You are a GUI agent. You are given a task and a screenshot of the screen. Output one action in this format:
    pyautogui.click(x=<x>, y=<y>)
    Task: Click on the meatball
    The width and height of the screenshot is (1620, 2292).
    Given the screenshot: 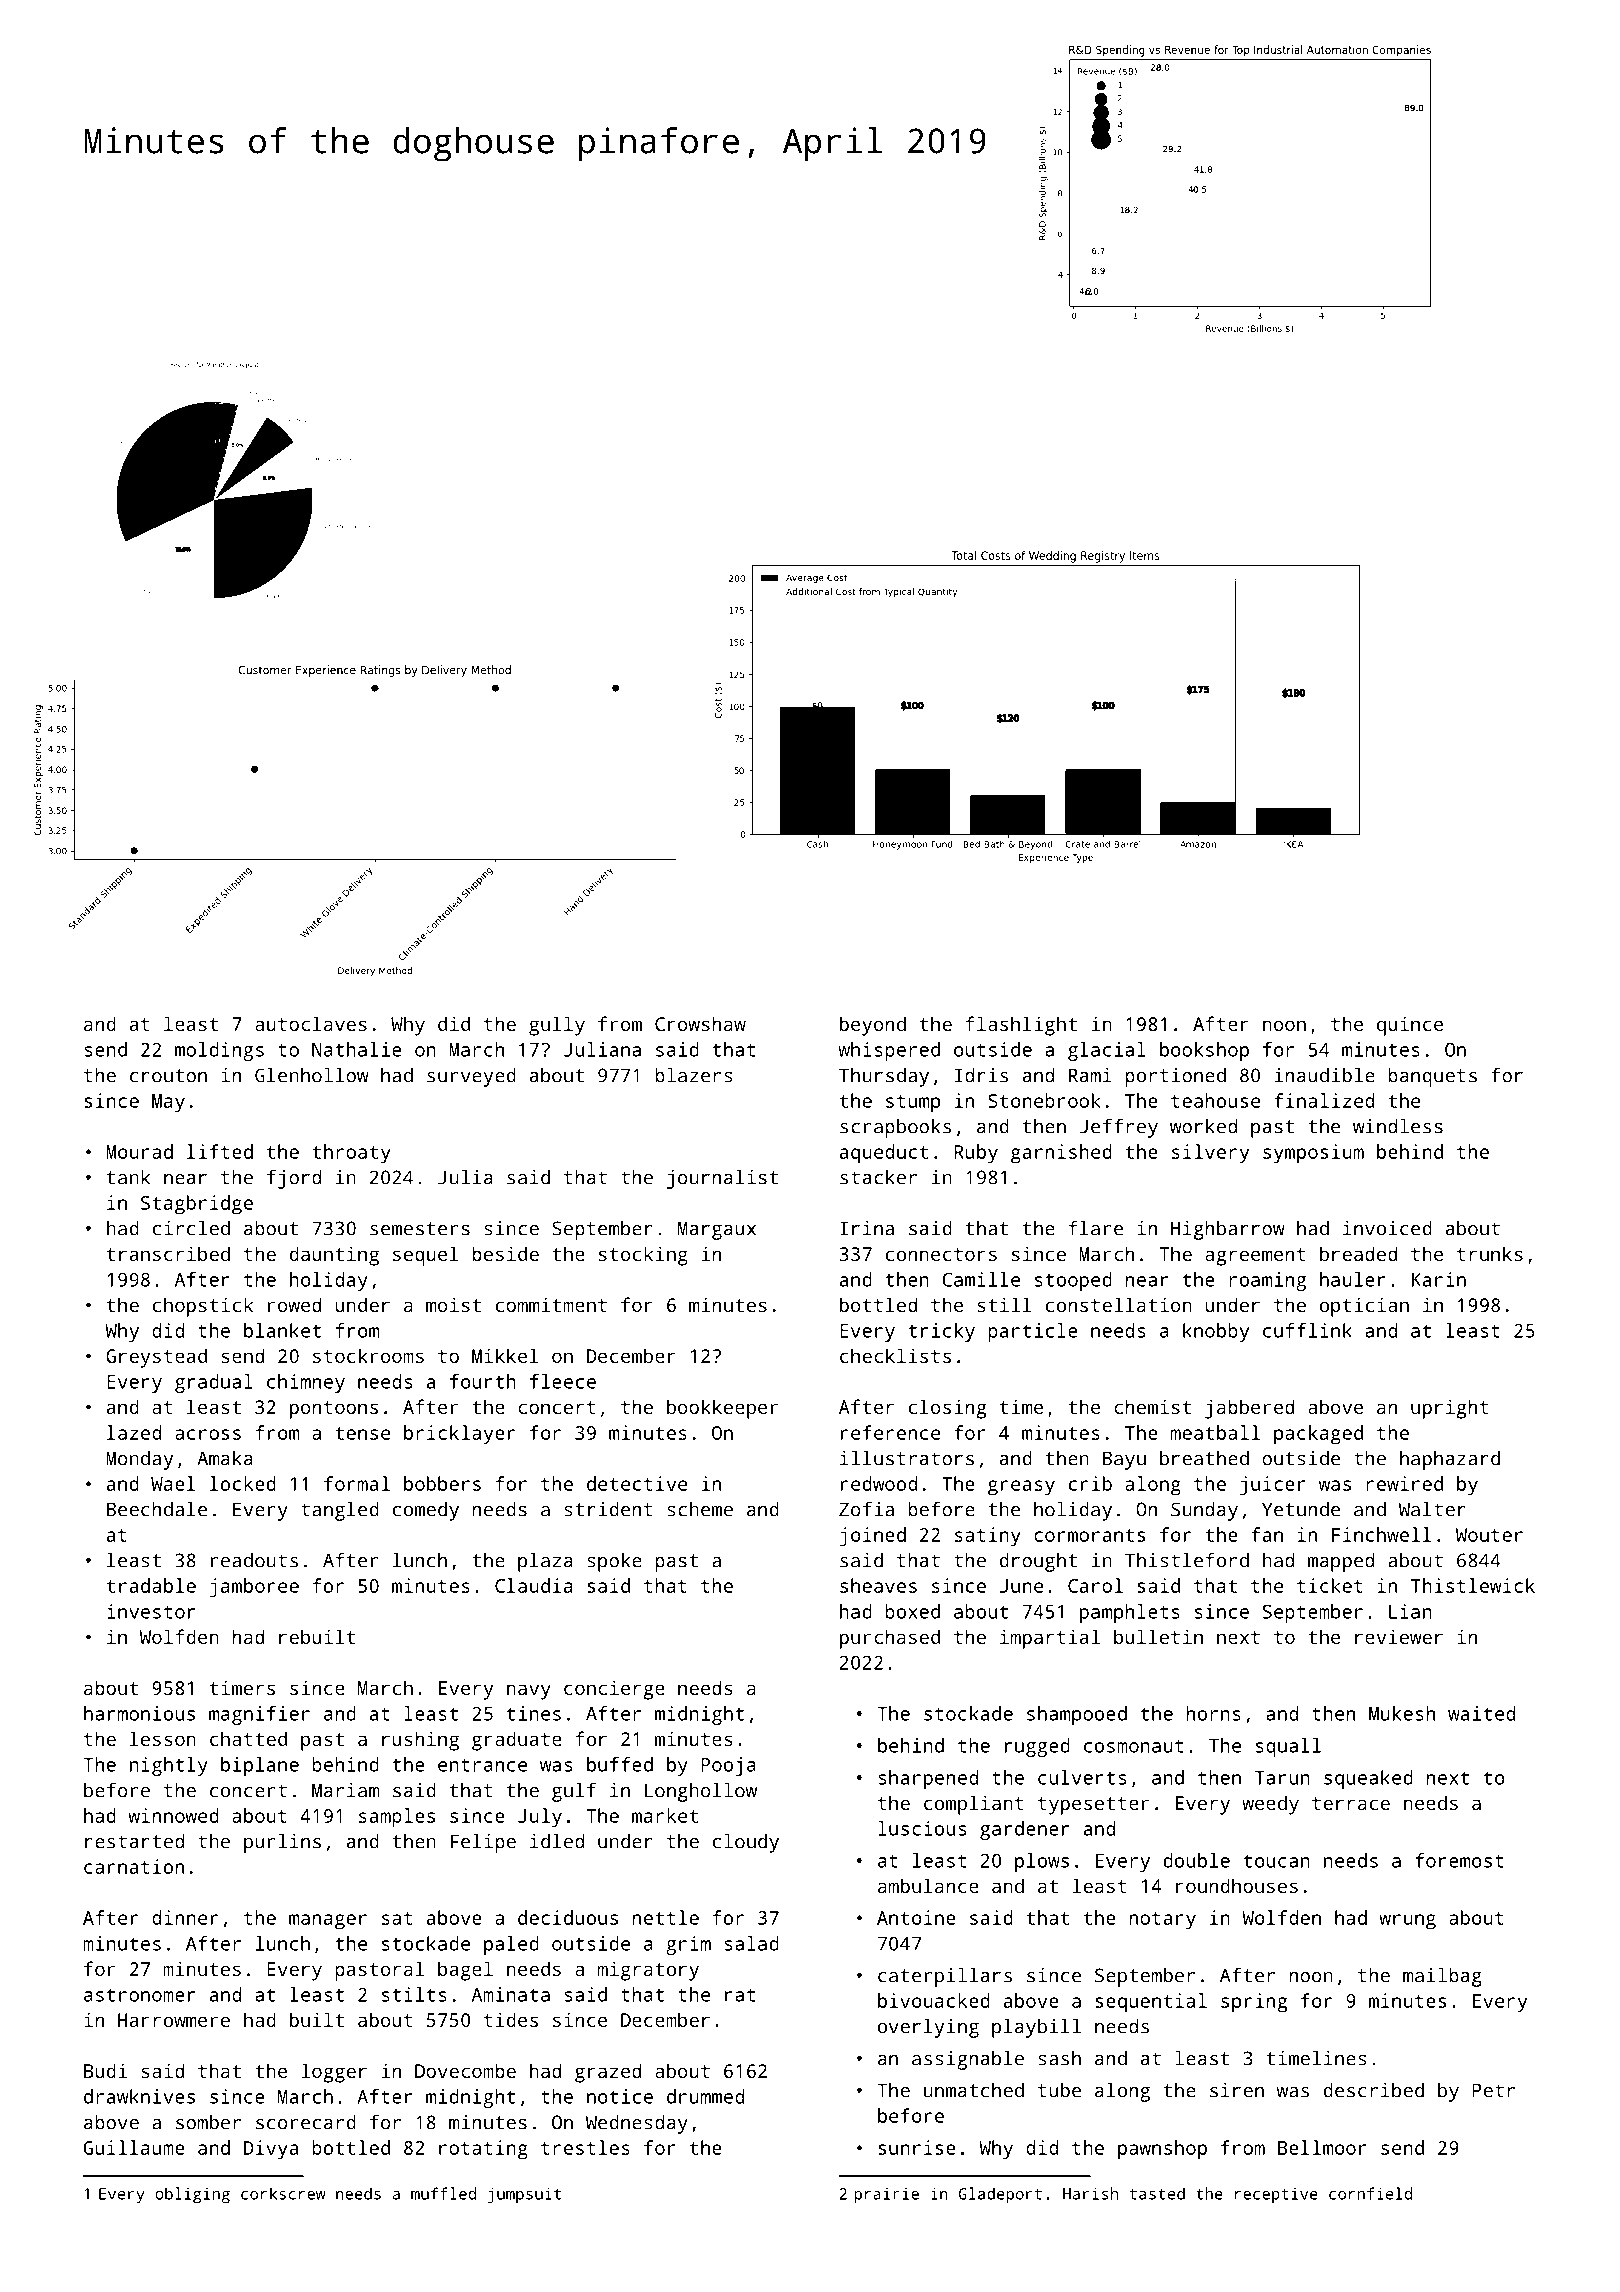 What is the action you would take?
    pyautogui.click(x=1215, y=1432)
